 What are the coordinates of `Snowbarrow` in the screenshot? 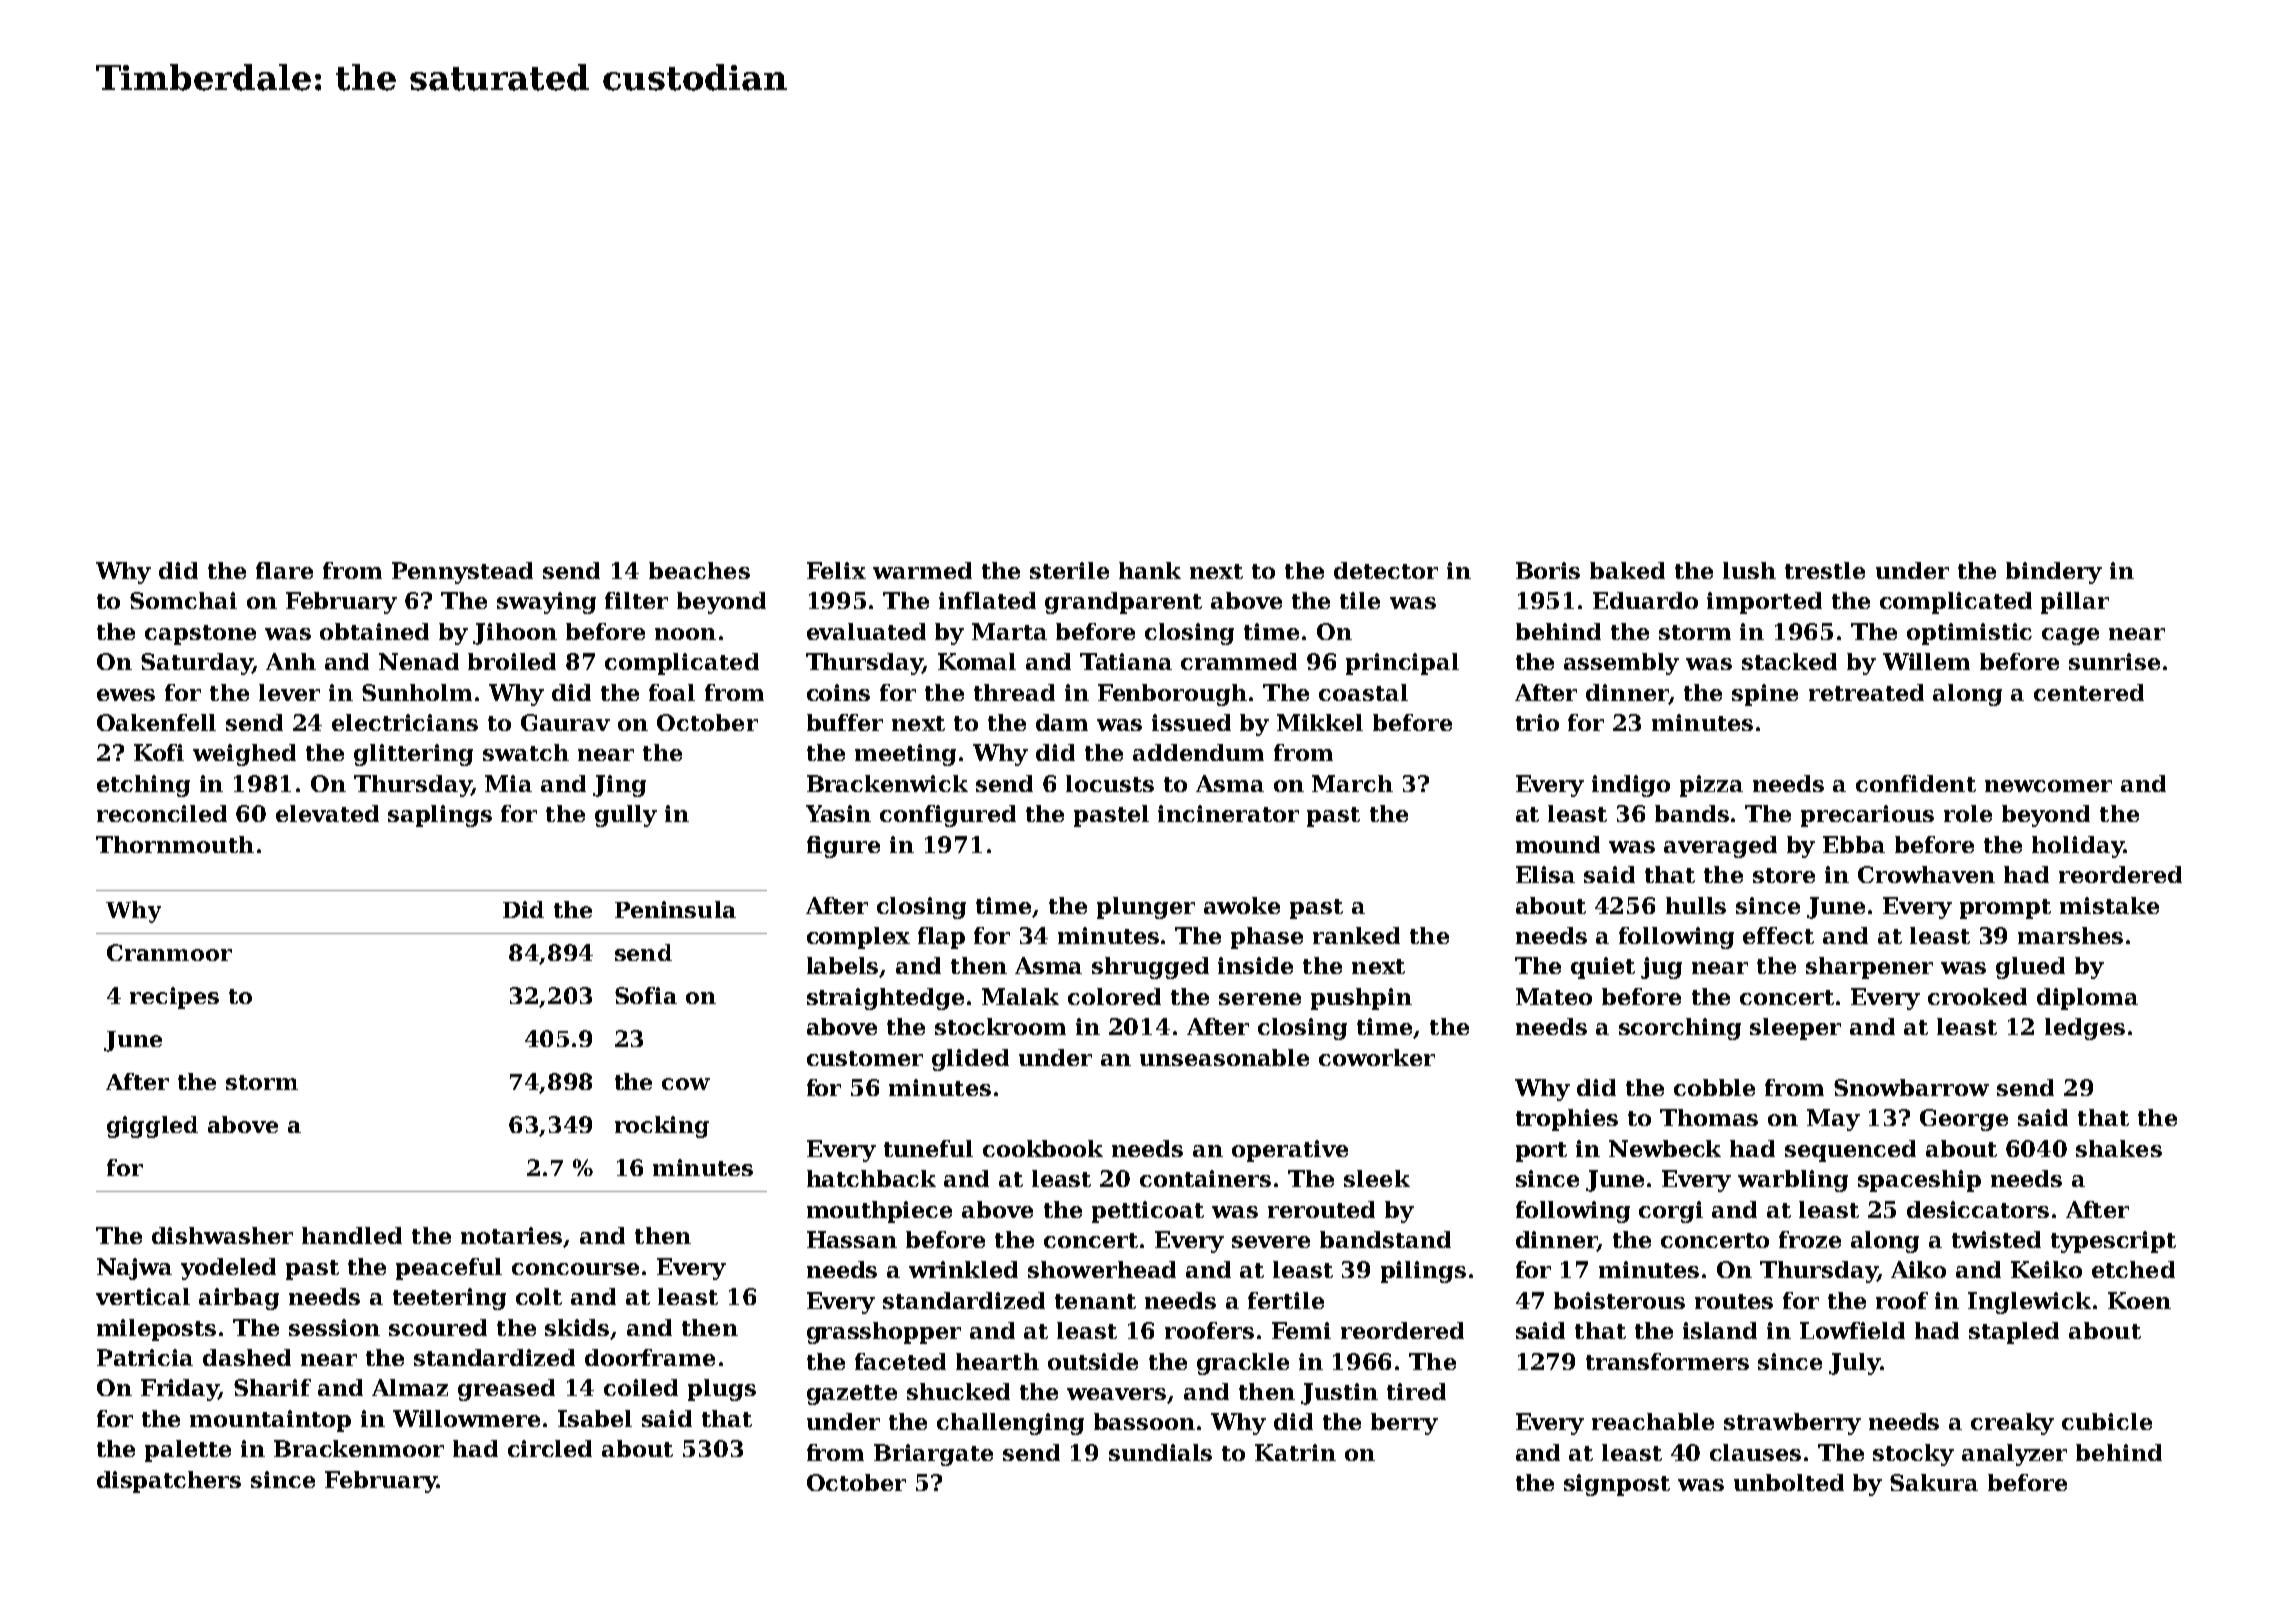 It's located at (1911, 1087).
